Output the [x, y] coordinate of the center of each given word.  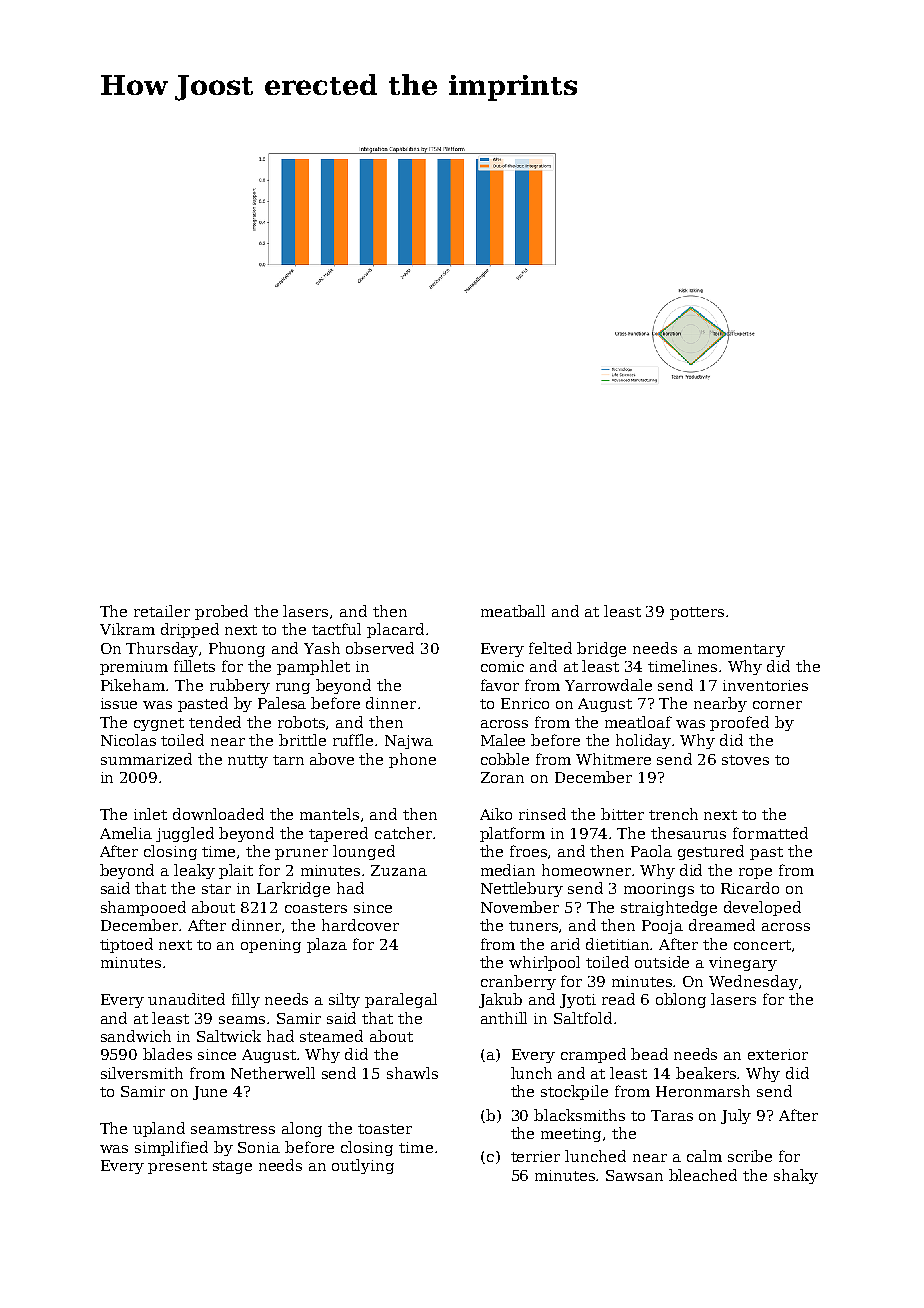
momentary [741, 650]
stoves [745, 760]
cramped [593, 1055]
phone [412, 760]
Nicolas [128, 740]
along [302, 1129]
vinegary [743, 964]
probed [221, 612]
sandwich [136, 1036]
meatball [513, 611]
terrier [535, 1156]
